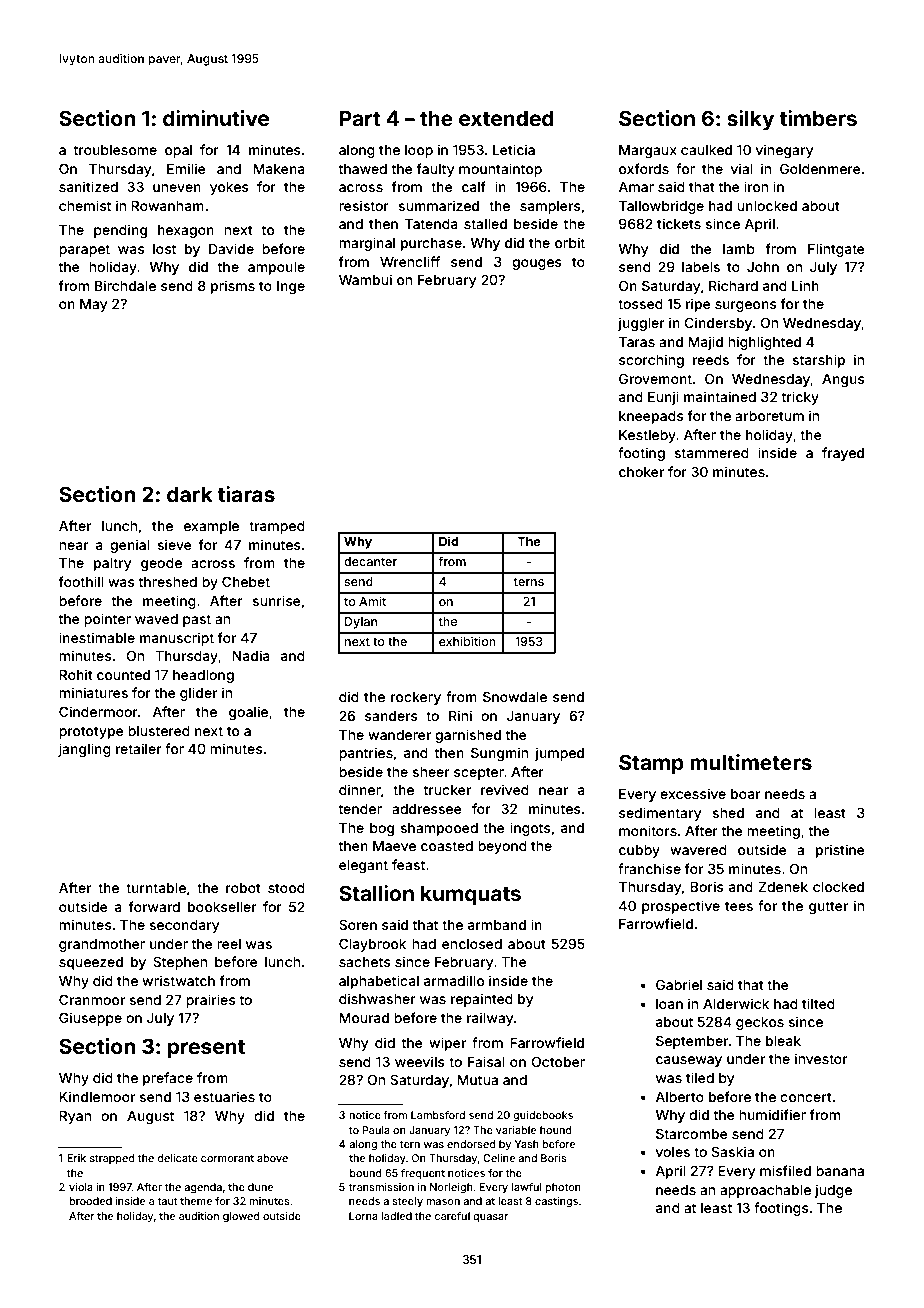 The image size is (924, 1308). Describe the element at coordinates (491, 1218) in the screenshot. I see `quasar` at that location.
